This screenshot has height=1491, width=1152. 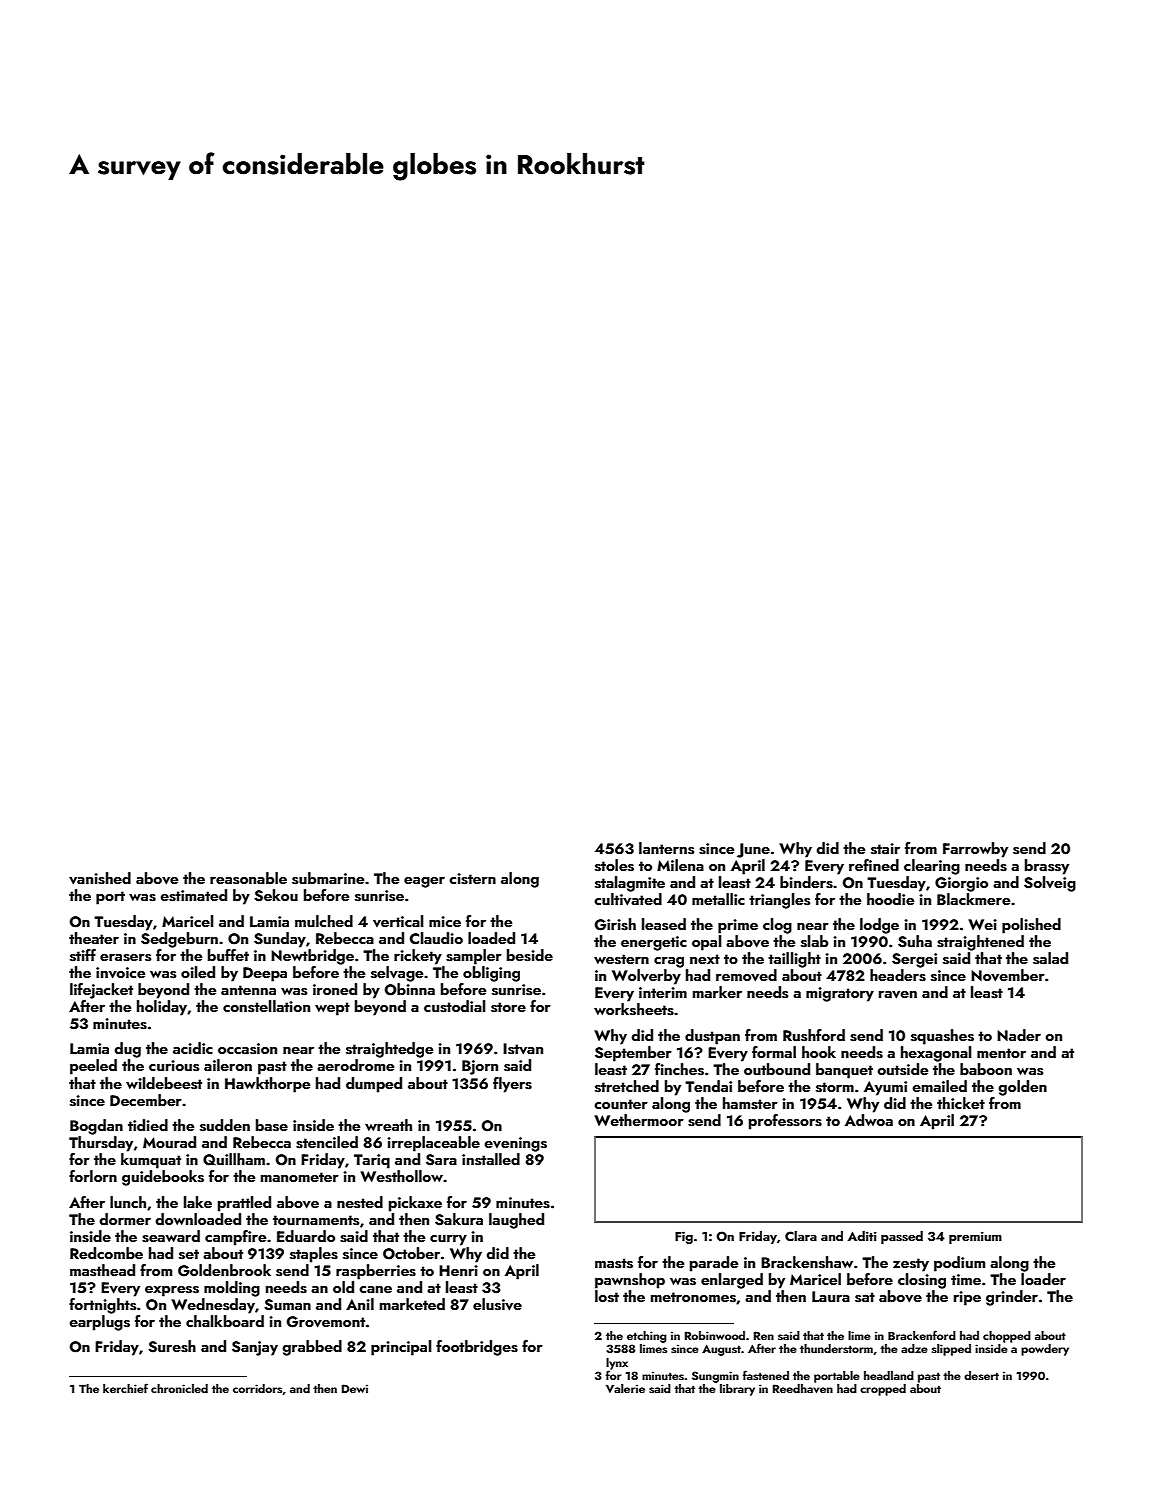 I want to click on Girish, so click(x=615, y=924).
